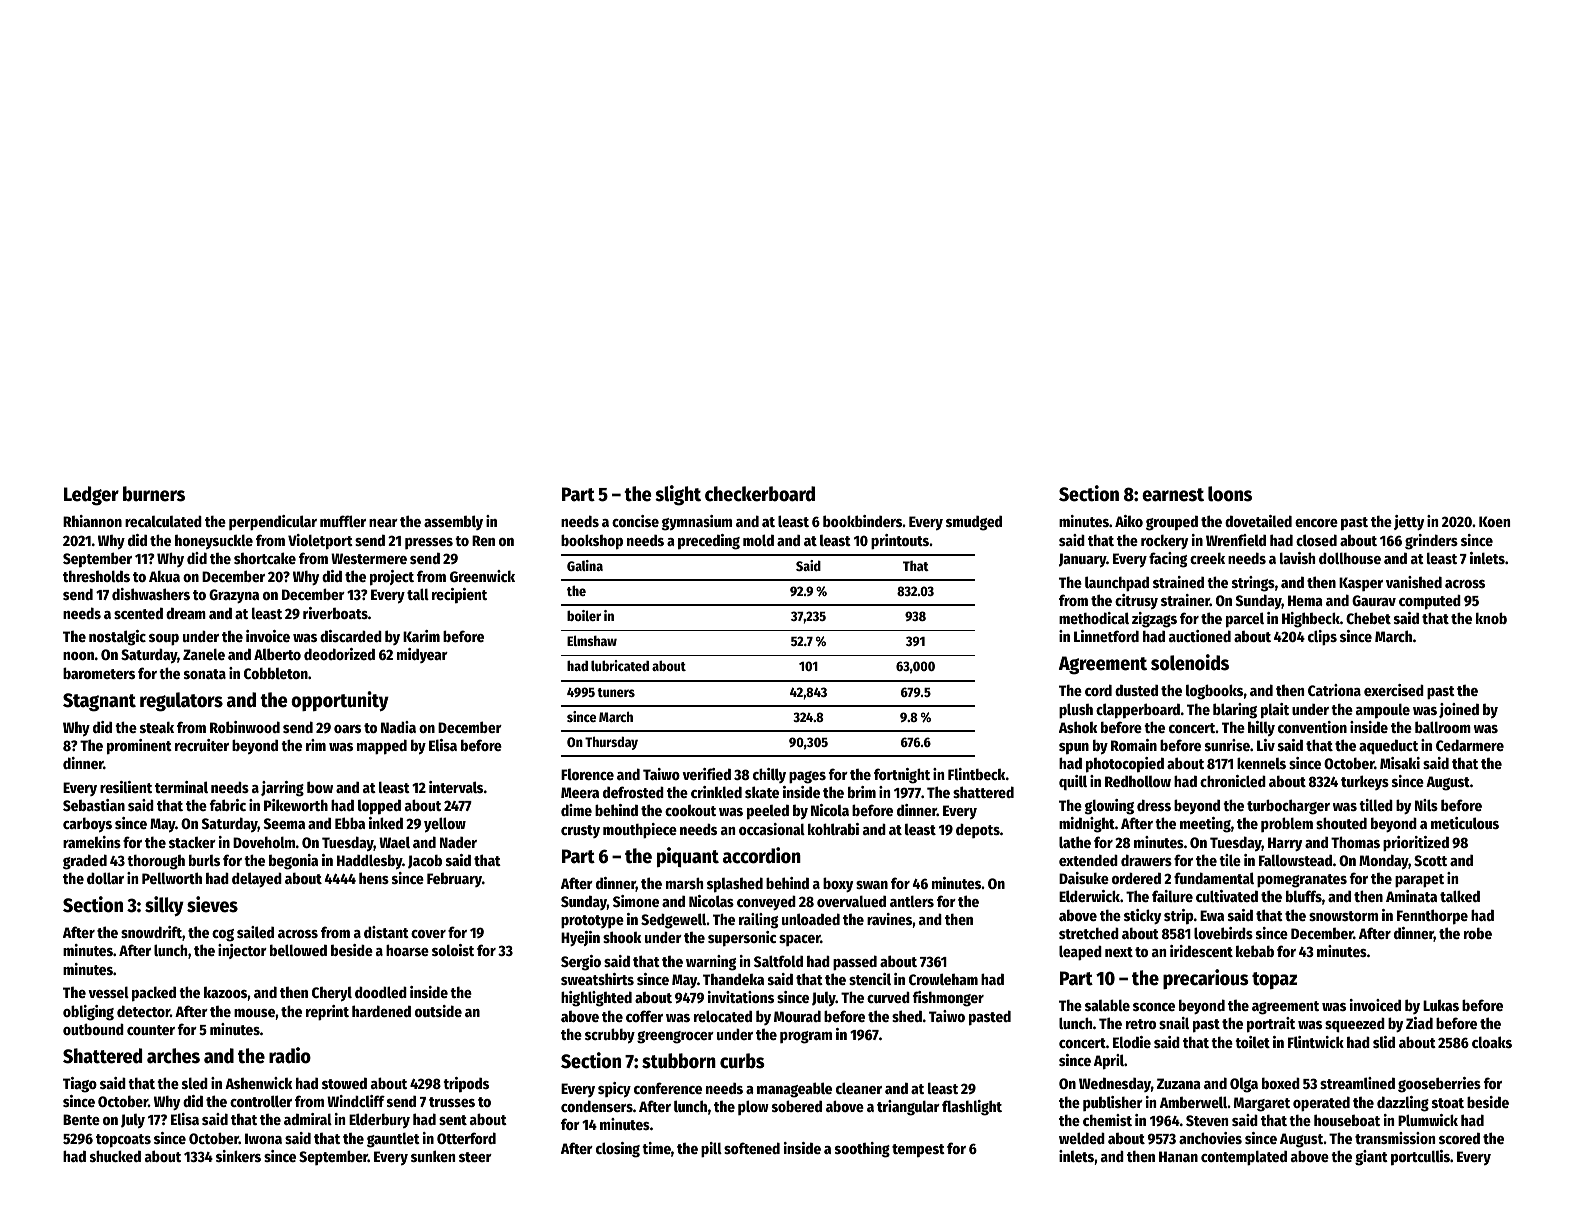 The width and height of the screenshot is (1577, 1219). I want to click on Linnetford, so click(1106, 636).
